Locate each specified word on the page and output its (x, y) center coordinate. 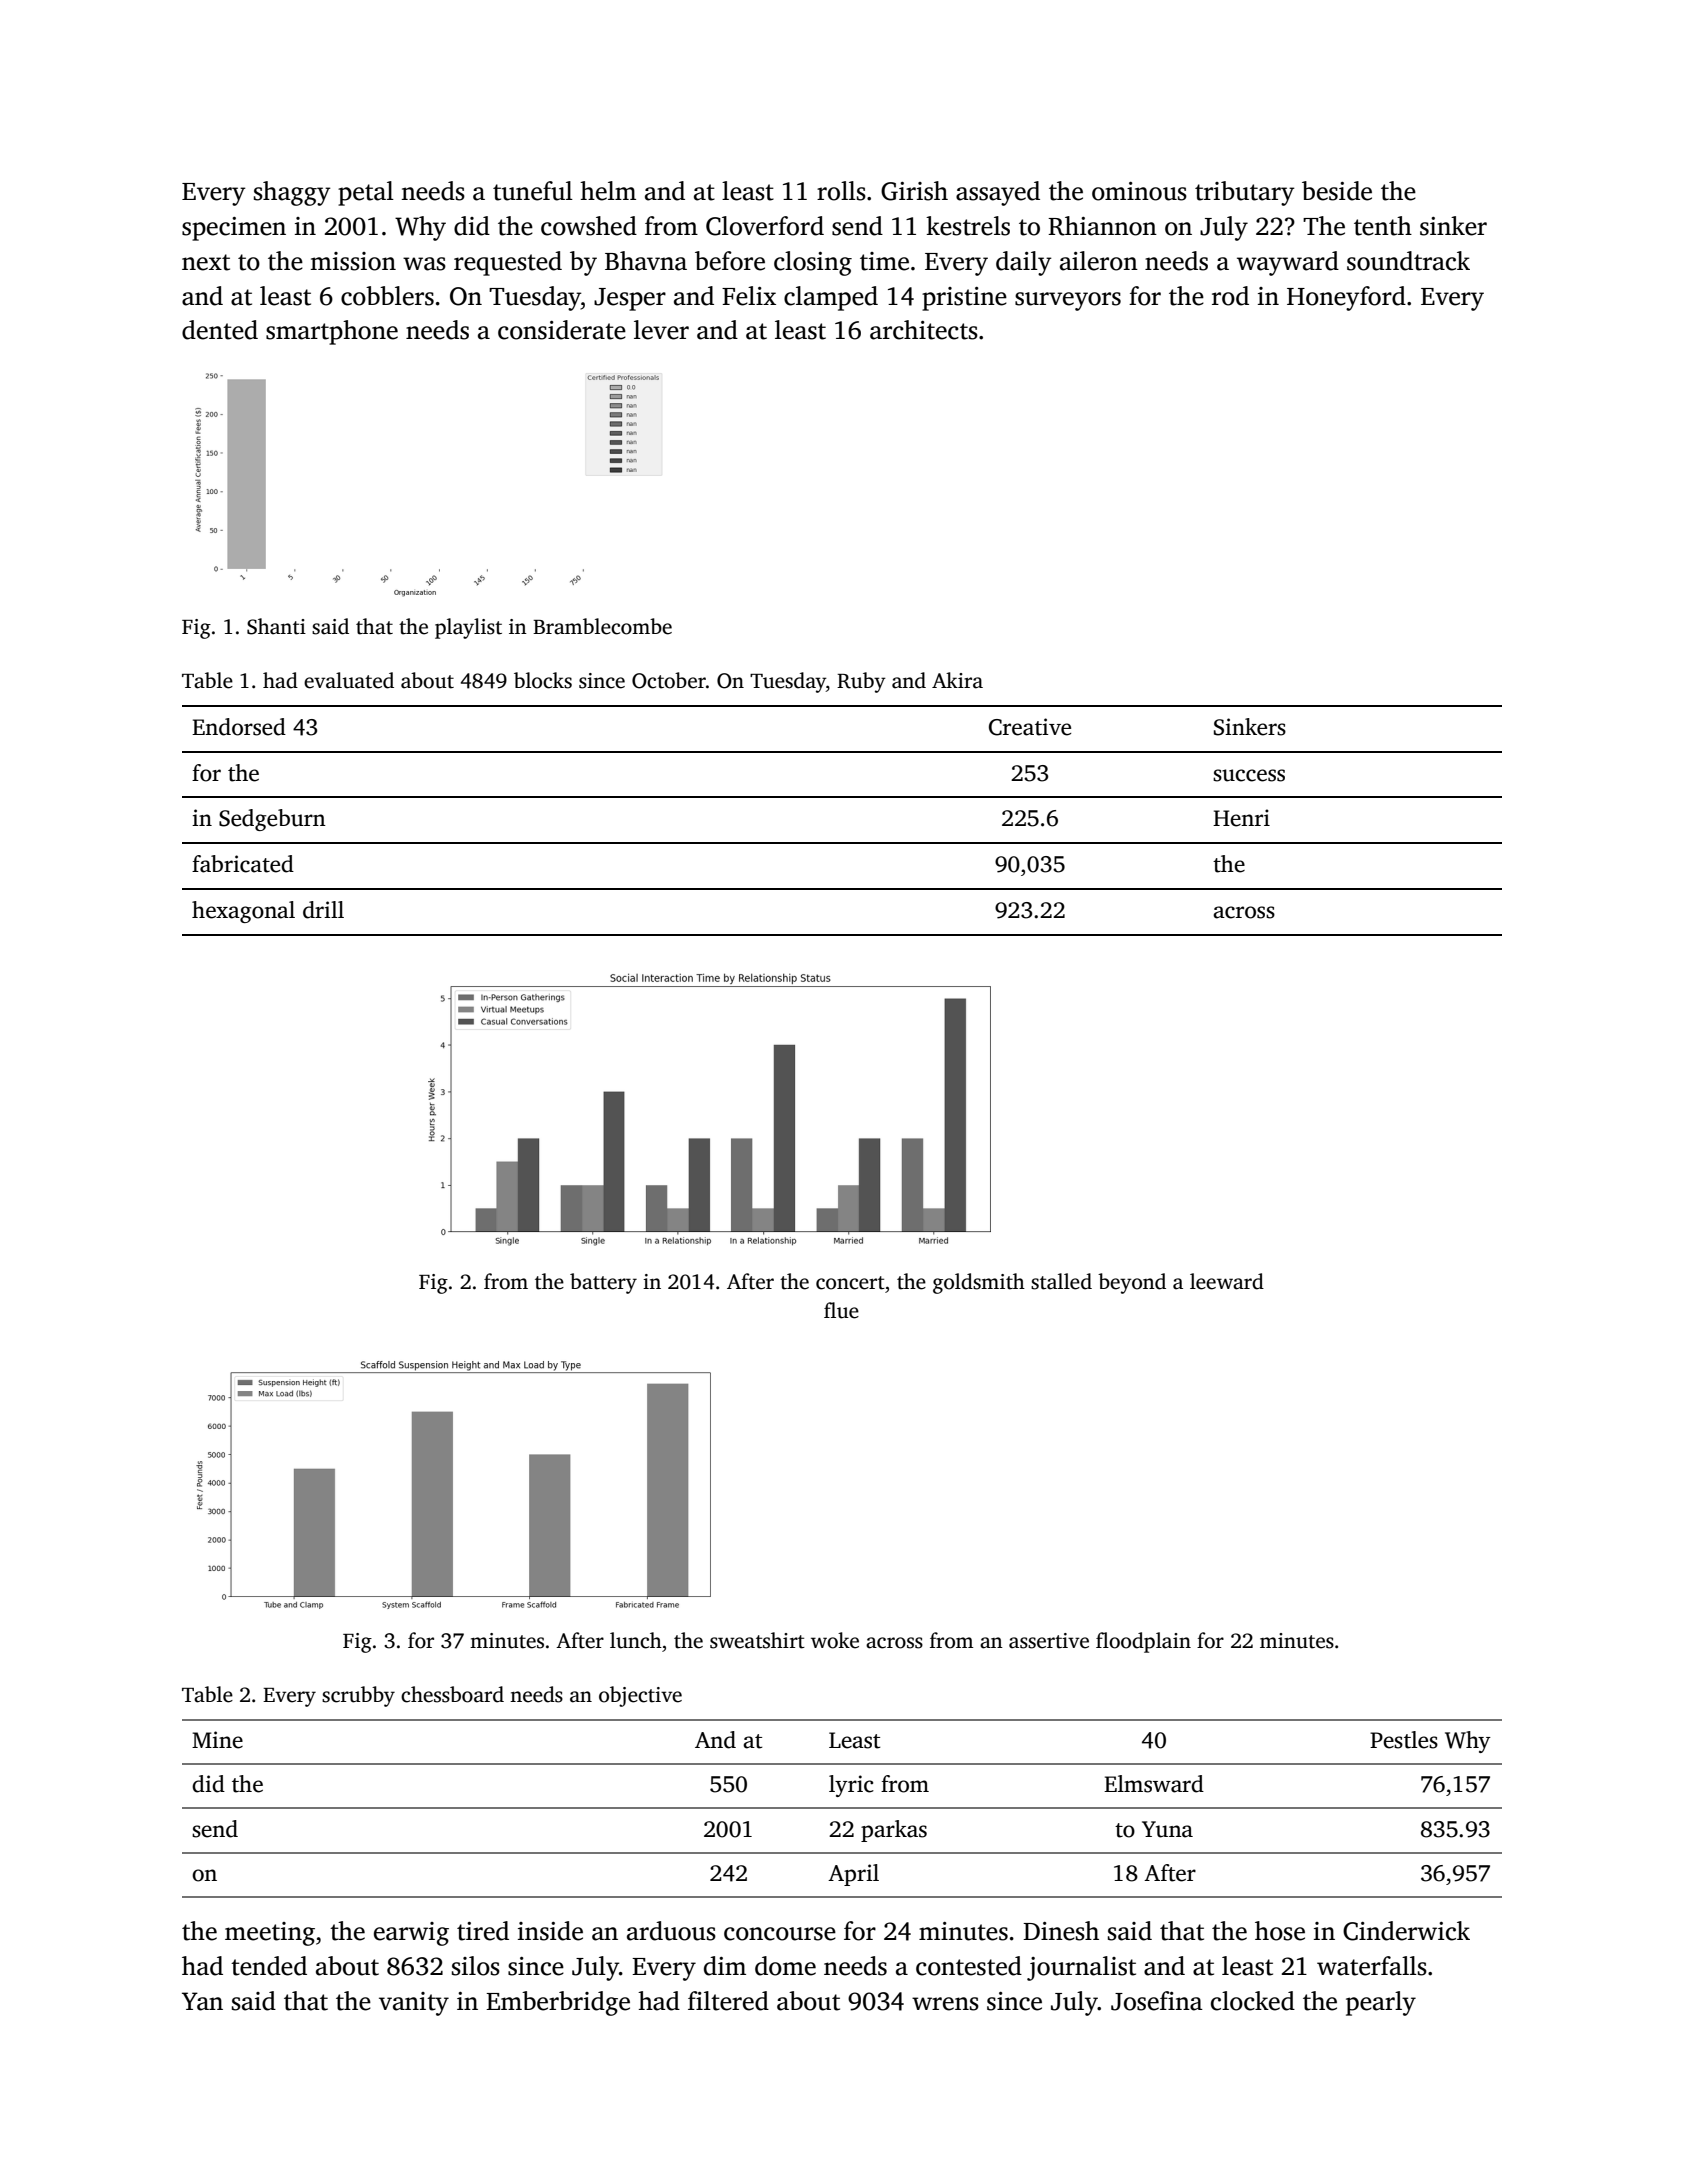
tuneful (533, 191)
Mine (217, 1740)
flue (841, 1310)
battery (603, 1283)
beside (1337, 191)
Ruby (861, 682)
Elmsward (1154, 1784)
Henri (1241, 818)
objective (640, 1696)
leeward (1227, 1281)
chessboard (452, 1694)
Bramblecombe (602, 626)
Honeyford (1346, 298)
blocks (543, 680)
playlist (468, 628)
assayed (998, 193)
